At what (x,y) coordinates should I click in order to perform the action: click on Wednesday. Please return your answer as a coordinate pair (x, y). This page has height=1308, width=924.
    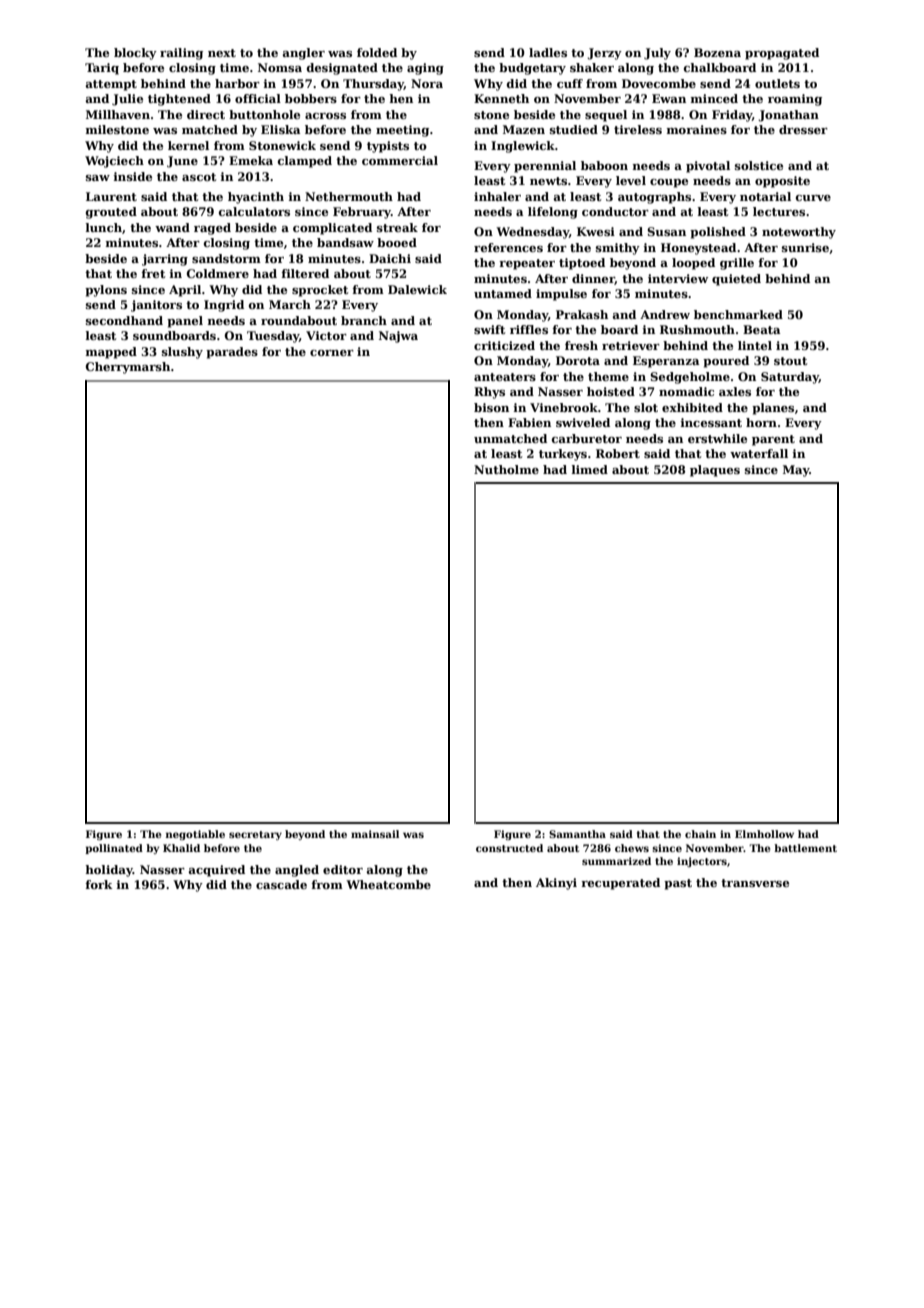
    Looking at the image, I should click on (532, 233).
